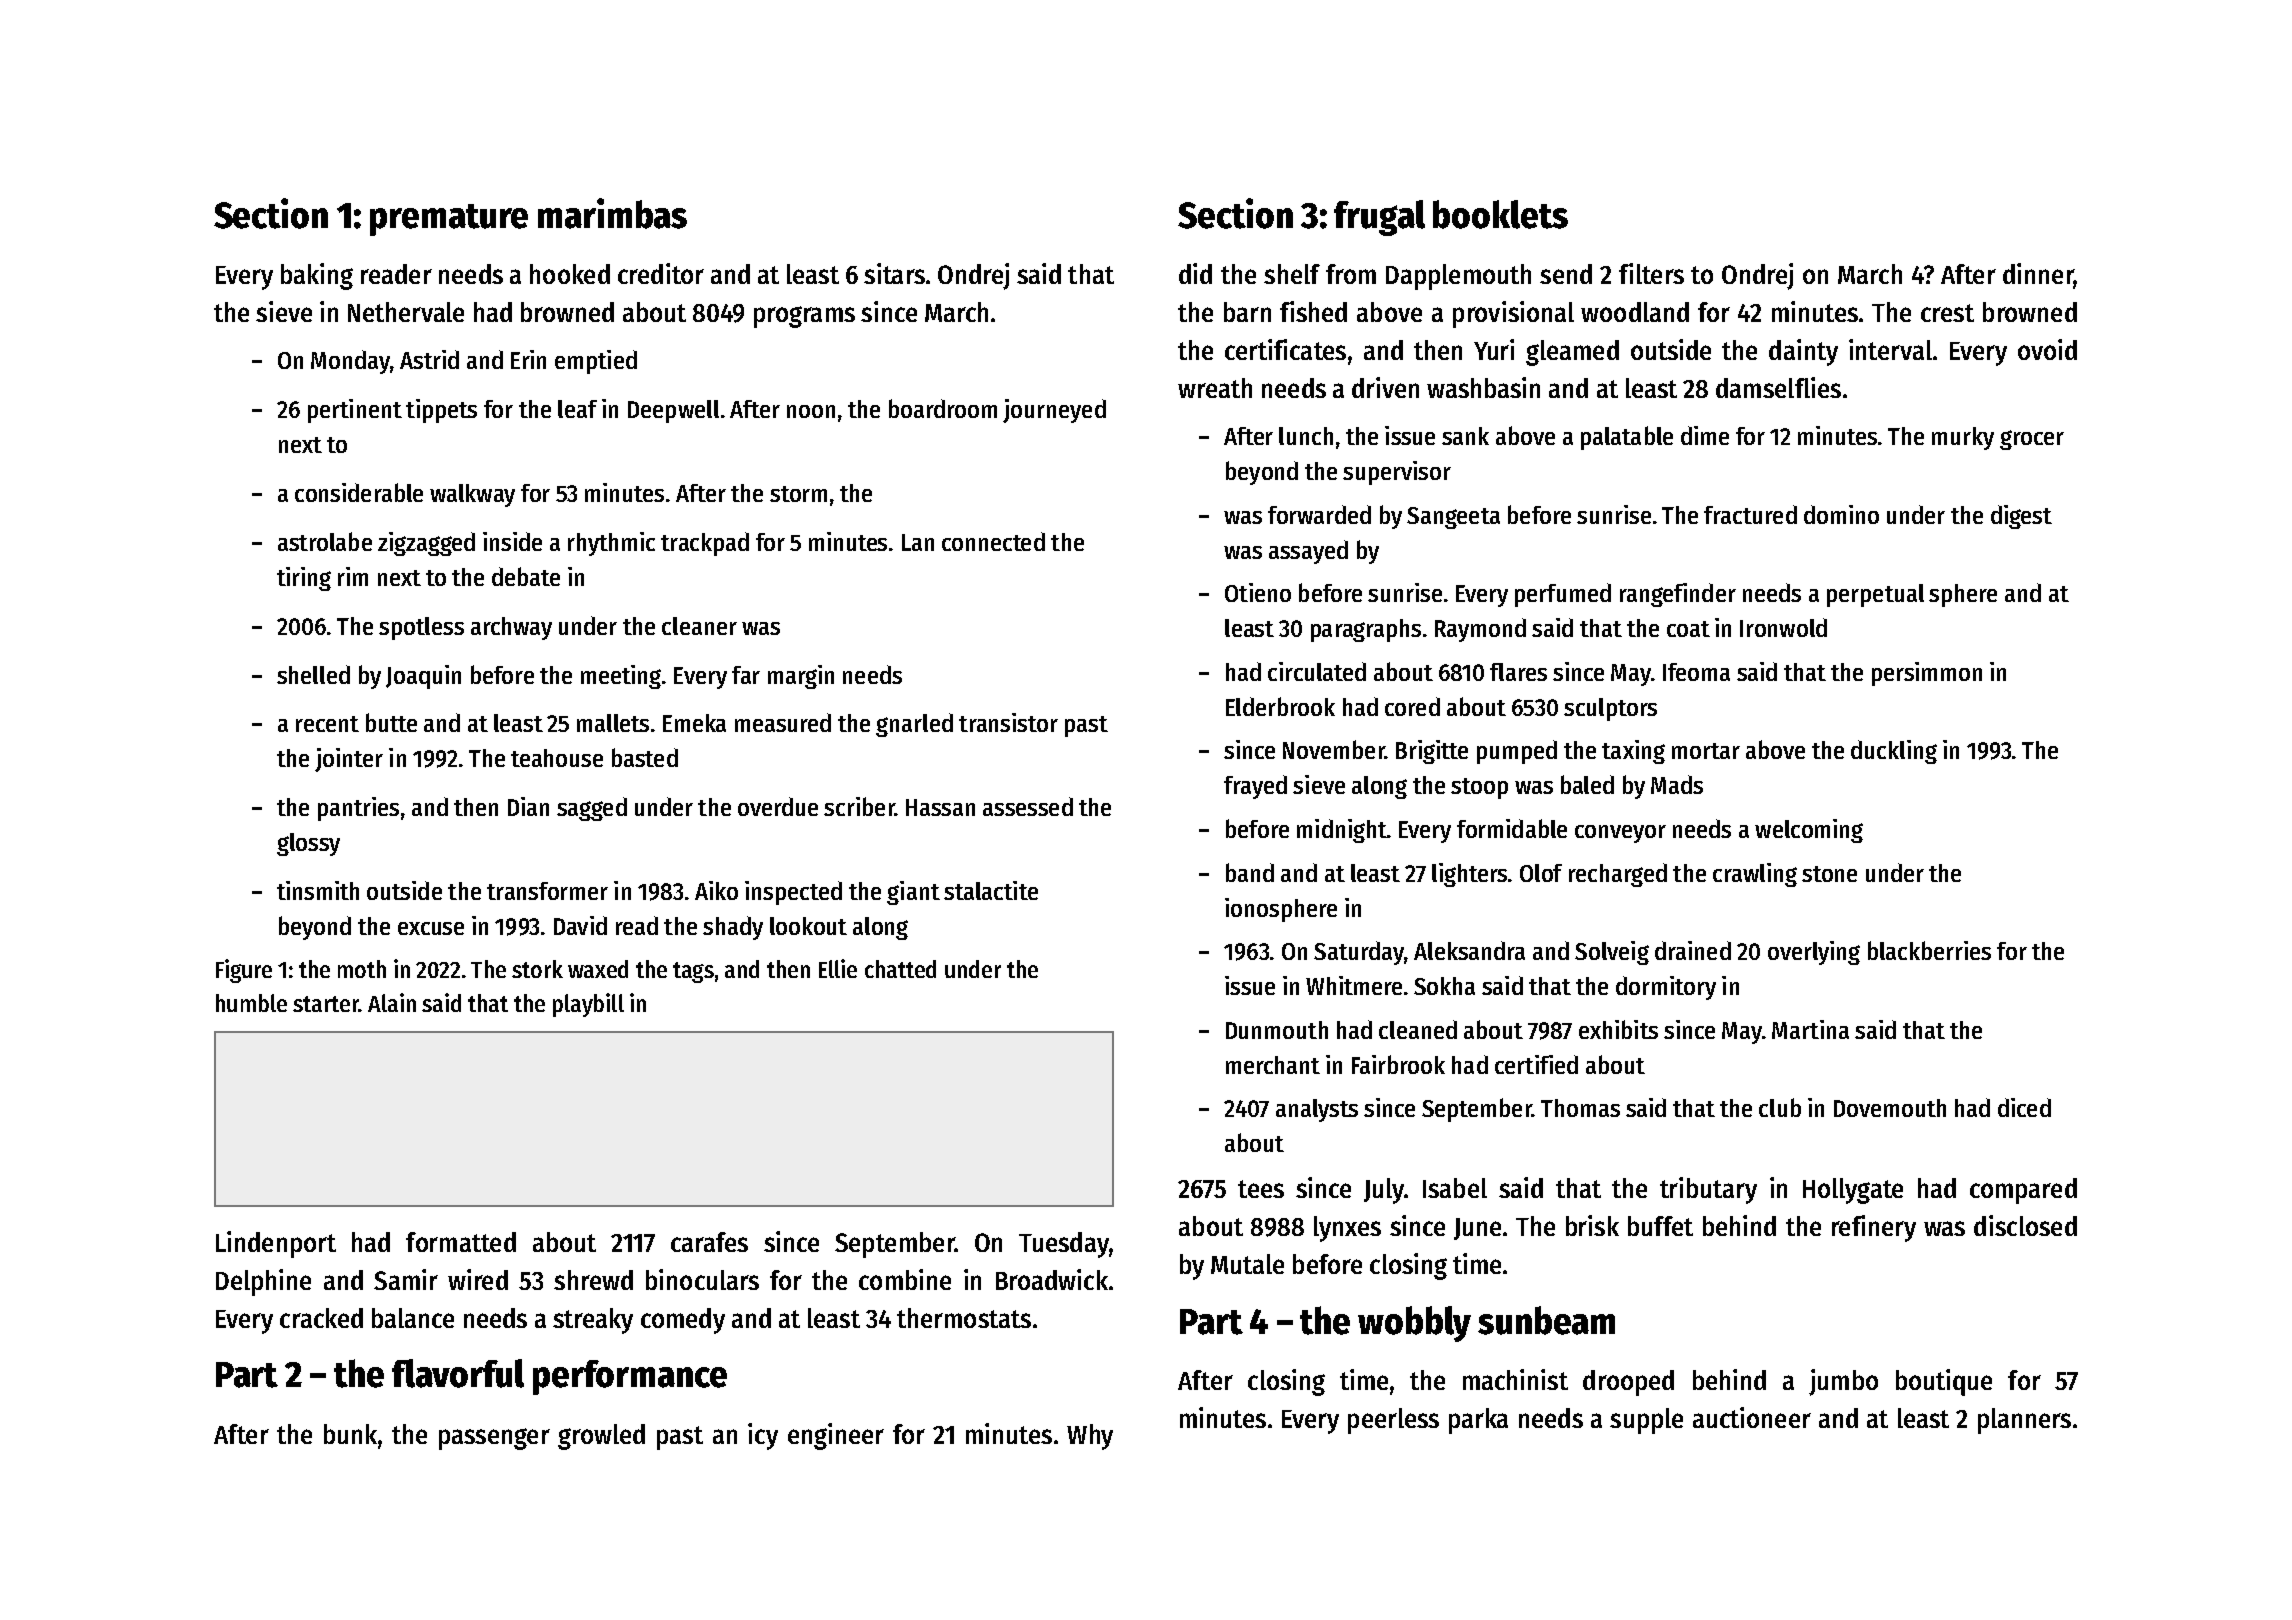  What do you see at coordinates (900, 969) in the screenshot?
I see `chatted` at bounding box center [900, 969].
